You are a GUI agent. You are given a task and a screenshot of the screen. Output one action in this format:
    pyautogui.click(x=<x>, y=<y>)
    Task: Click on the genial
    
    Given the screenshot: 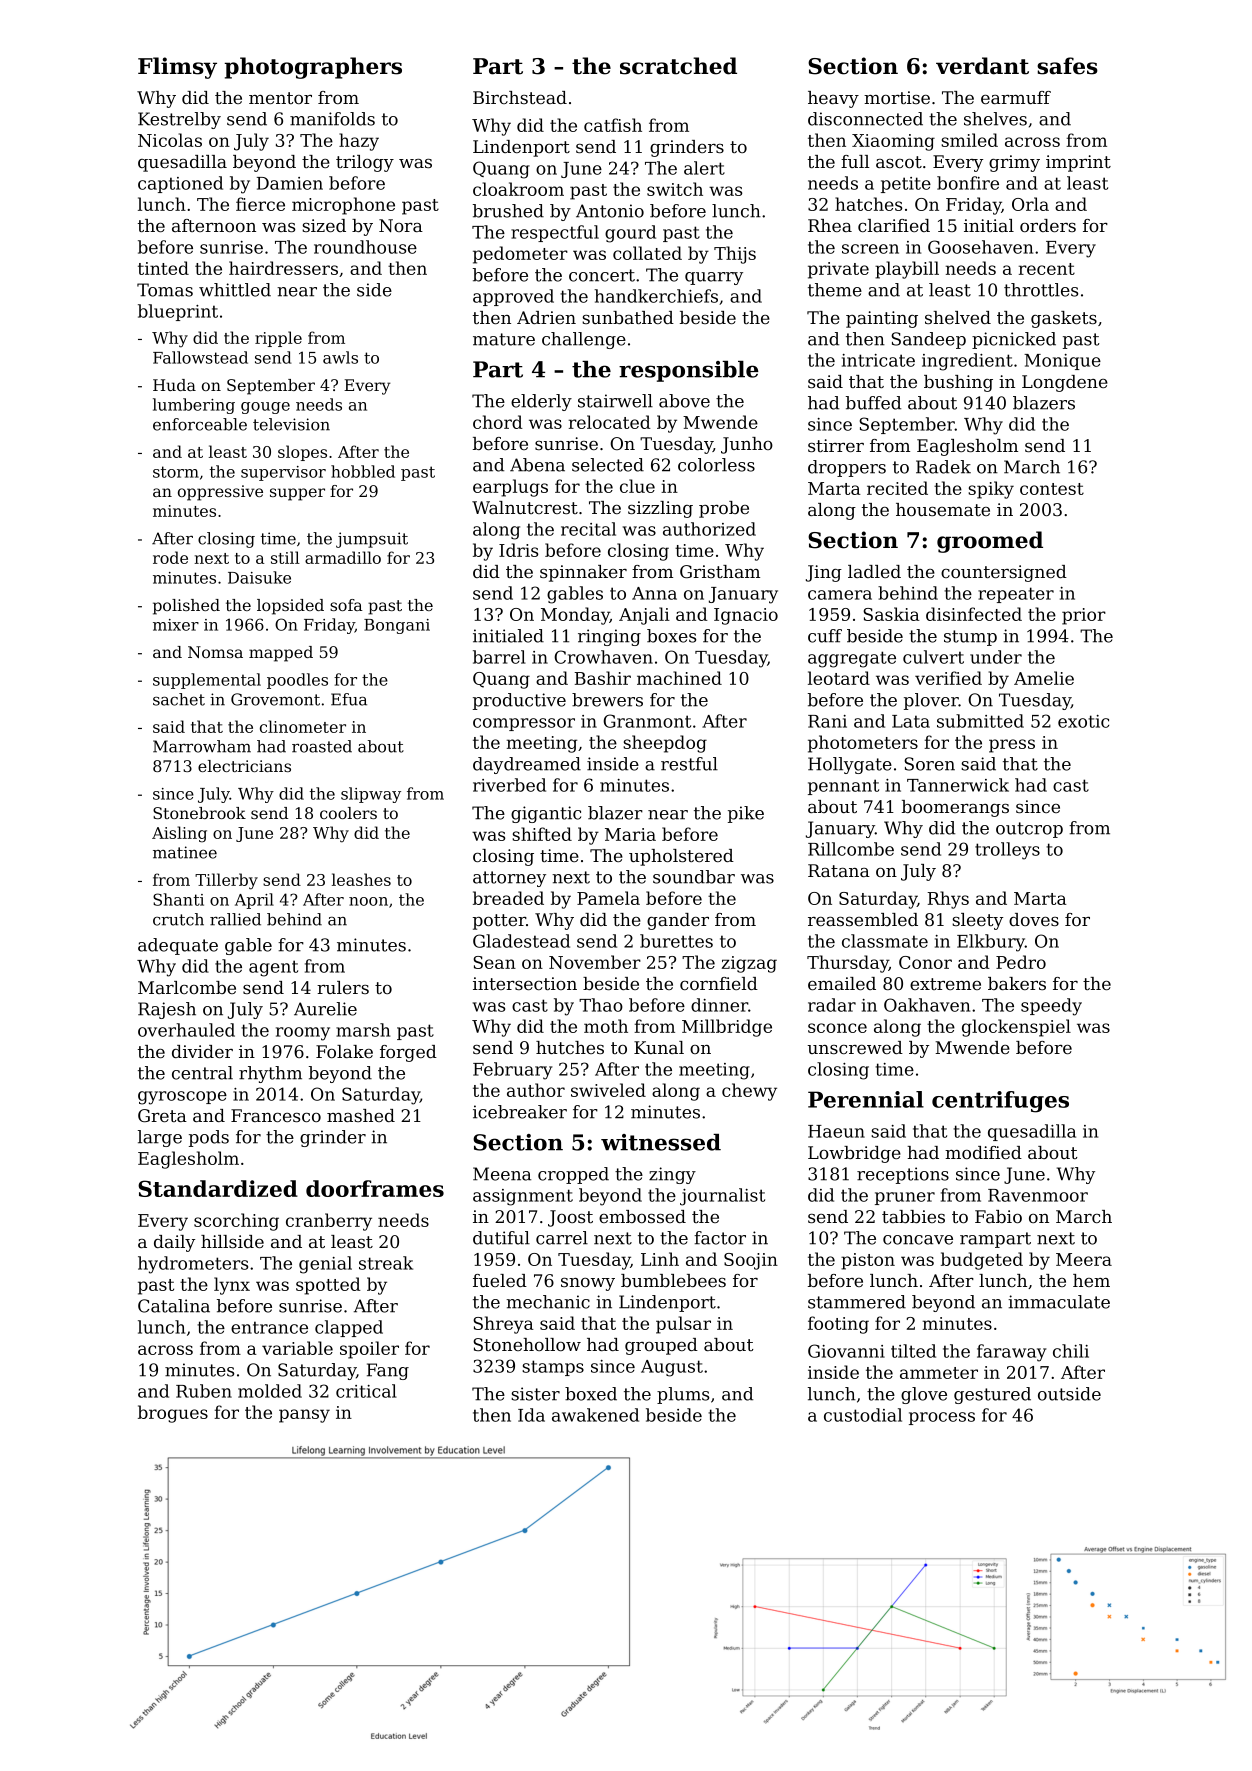 What is the action you would take?
    pyautogui.click(x=325, y=1265)
